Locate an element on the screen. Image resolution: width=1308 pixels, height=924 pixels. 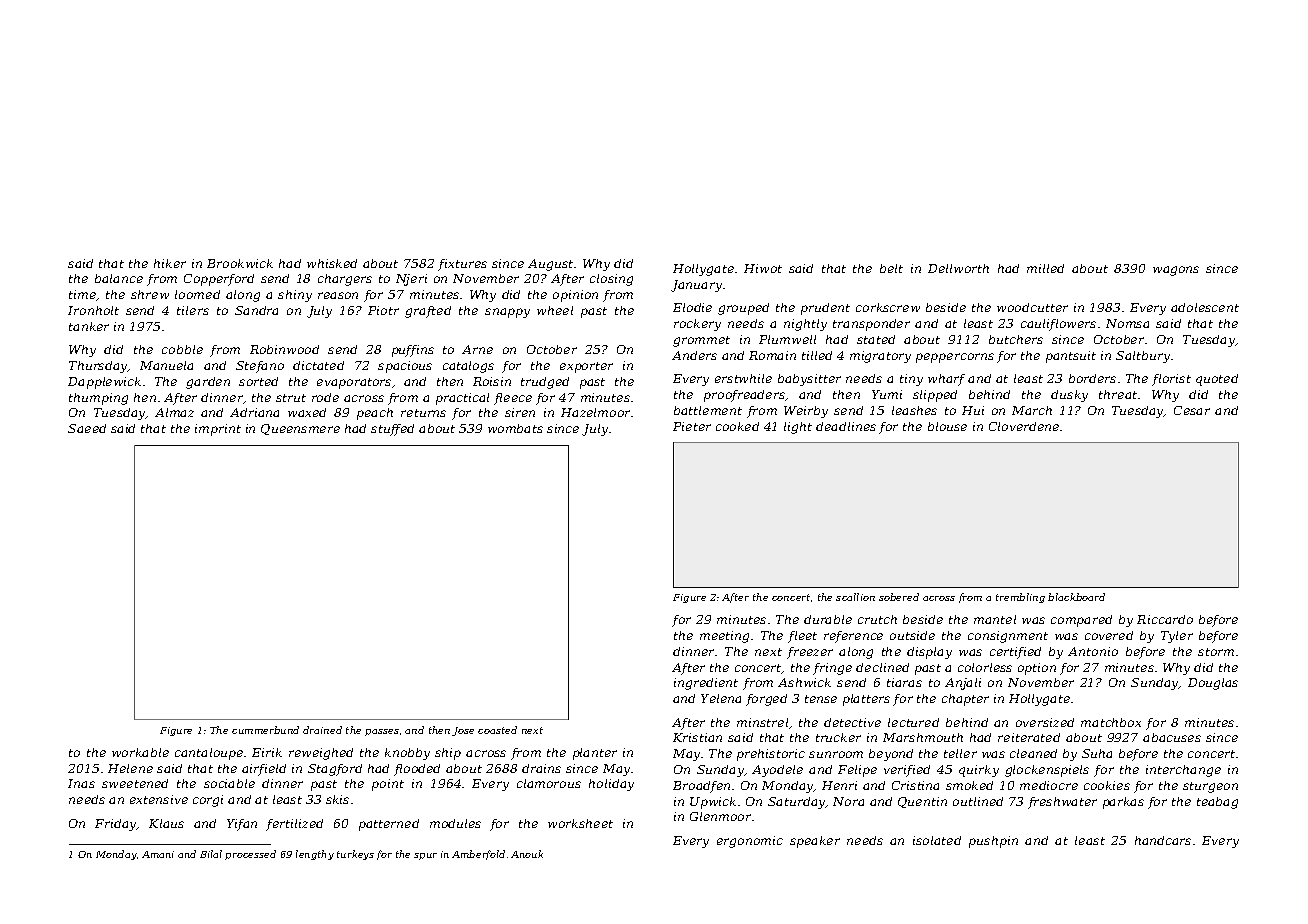
cummerbund is located at coordinates (265, 730).
